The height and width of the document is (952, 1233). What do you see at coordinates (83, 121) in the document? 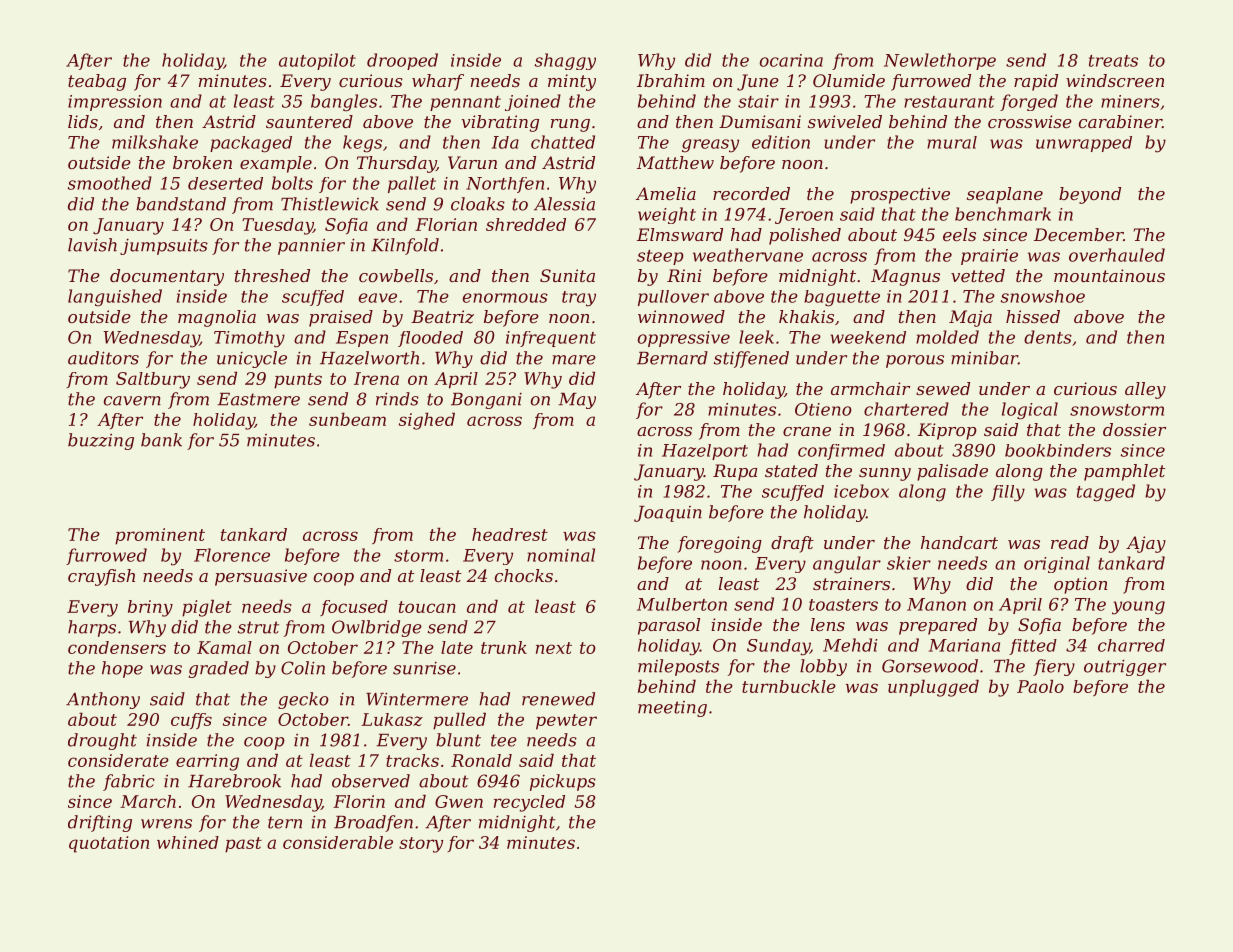
I see `lids` at bounding box center [83, 121].
